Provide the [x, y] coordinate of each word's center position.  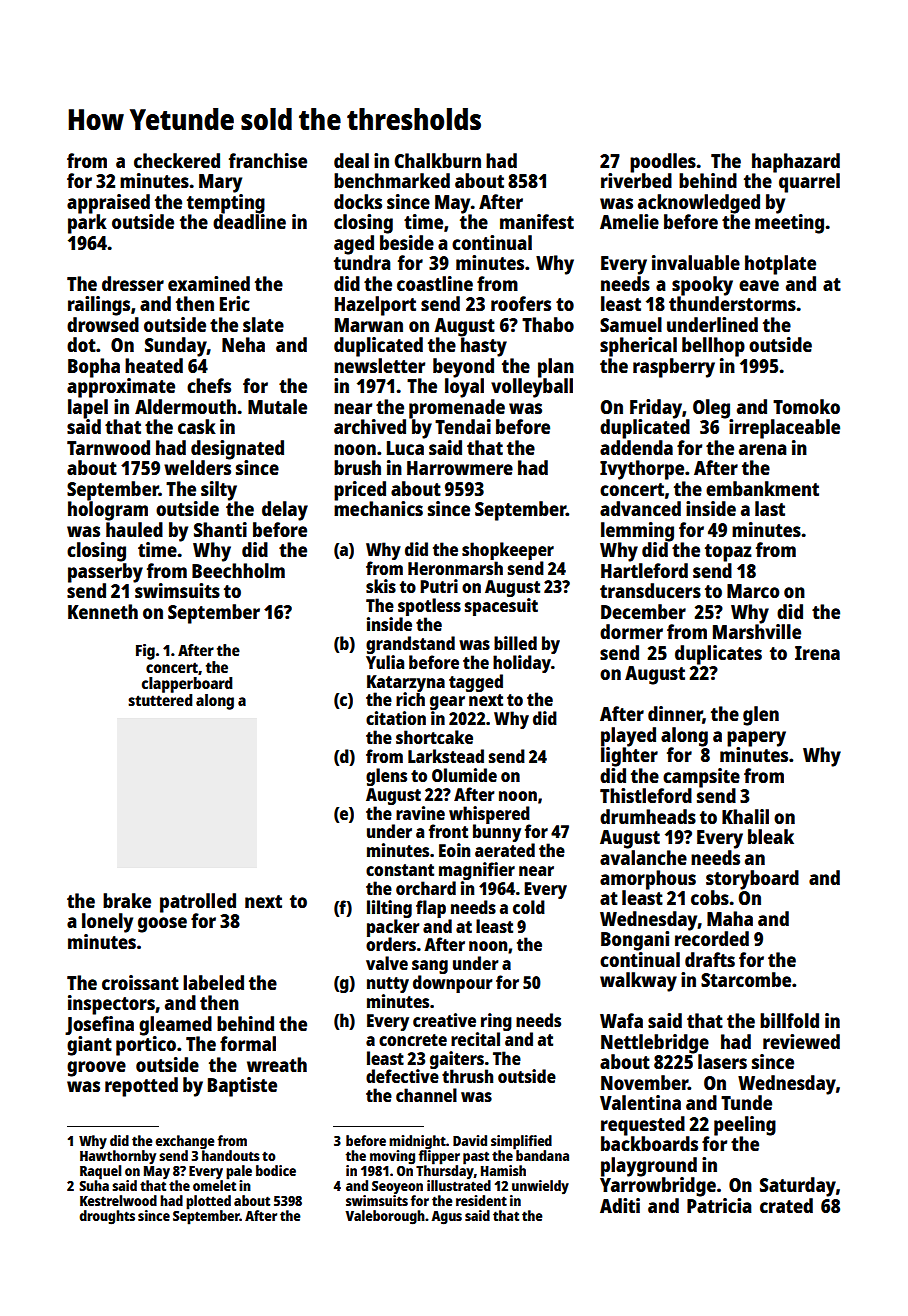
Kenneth [103, 611]
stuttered [160, 700]
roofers [521, 303]
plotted [208, 1202]
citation [396, 718]
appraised [108, 204]
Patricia [719, 1205]
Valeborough [385, 1217]
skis [381, 586]
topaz [728, 553]
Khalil [745, 816]
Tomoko [806, 406]
